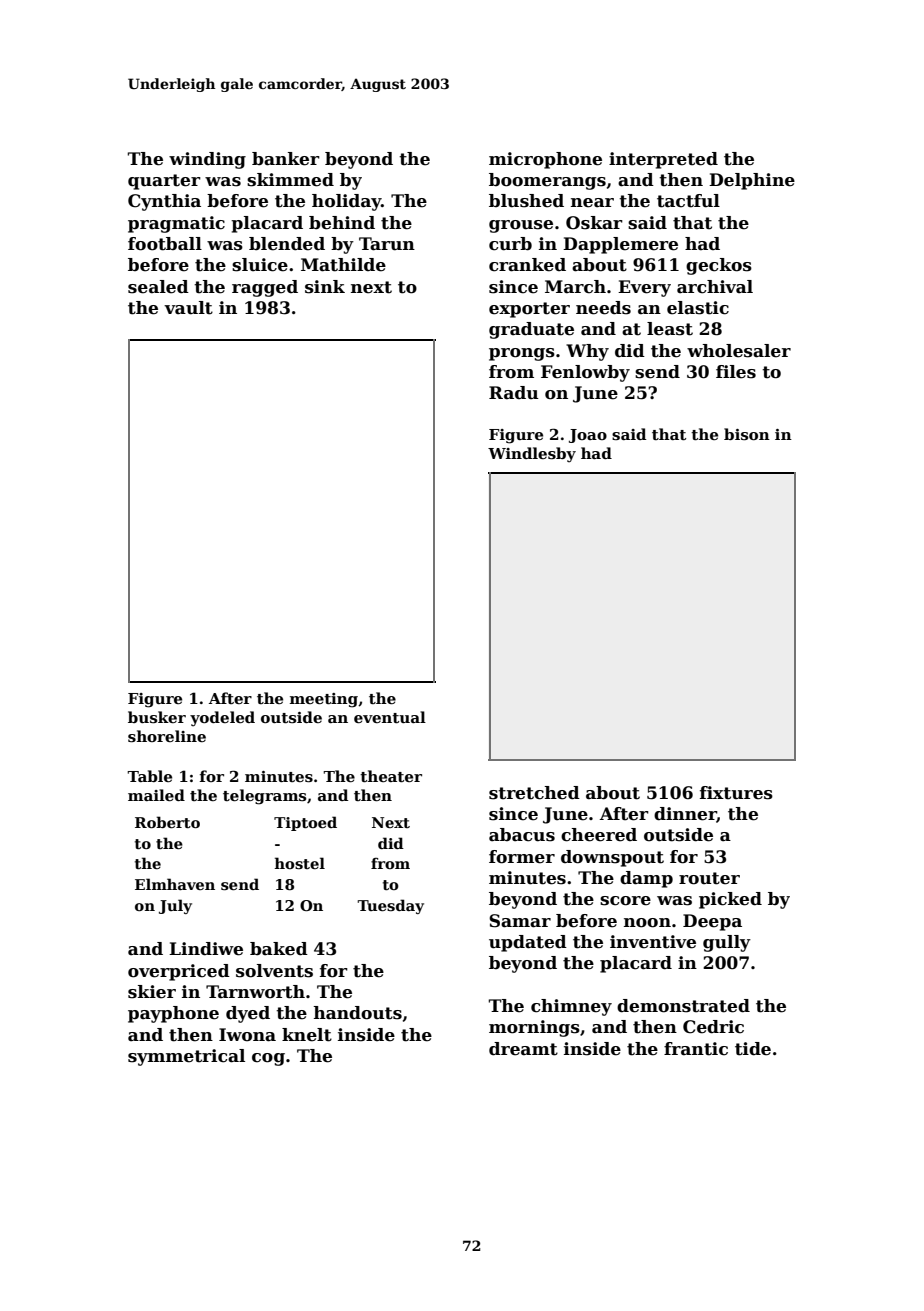 The height and width of the screenshot is (1311, 924). What do you see at coordinates (532, 455) in the screenshot?
I see `Windlesby` at bounding box center [532, 455].
